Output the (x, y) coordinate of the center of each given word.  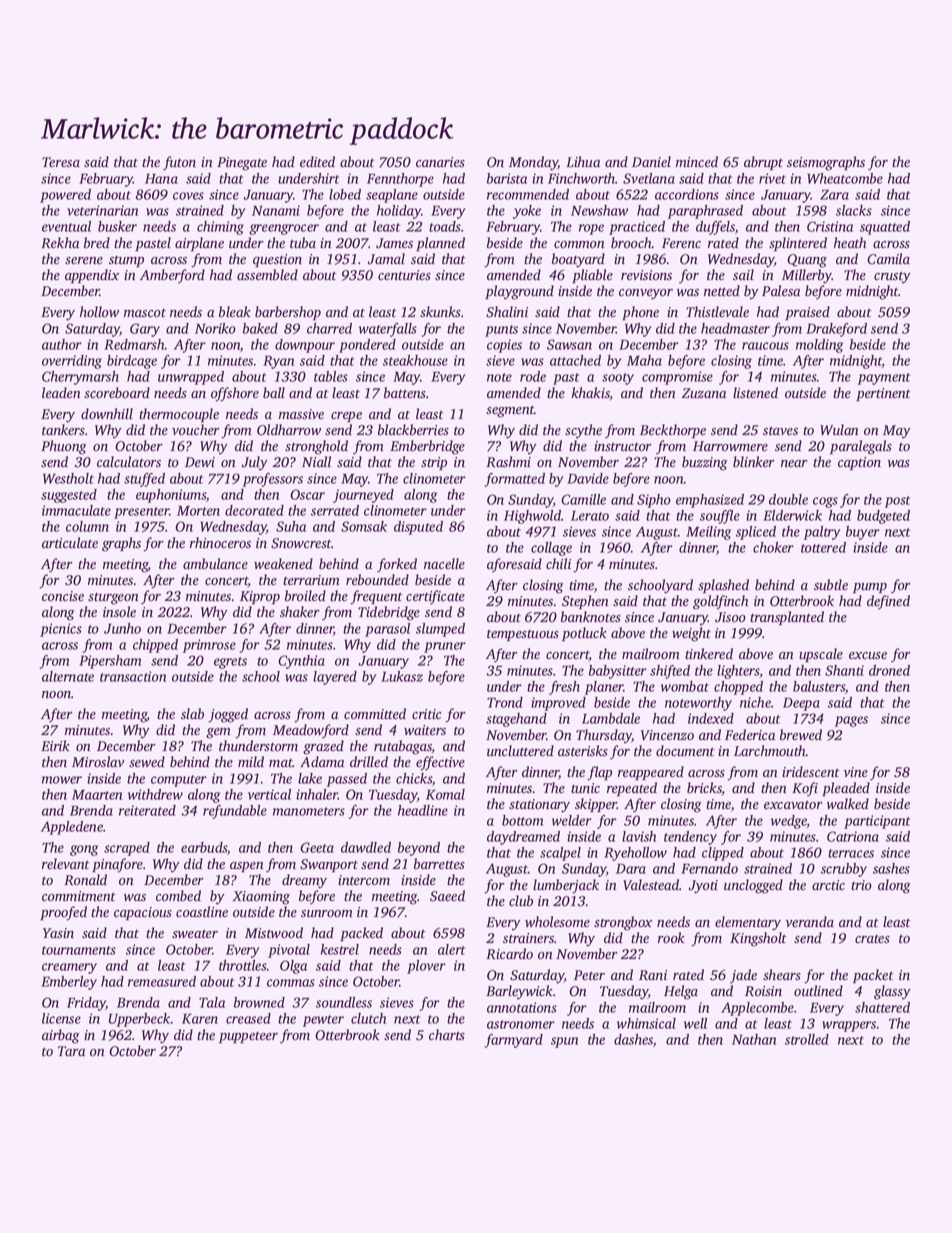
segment (510, 411)
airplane (199, 244)
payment (884, 379)
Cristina (830, 226)
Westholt (68, 478)
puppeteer (248, 1037)
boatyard (578, 260)
